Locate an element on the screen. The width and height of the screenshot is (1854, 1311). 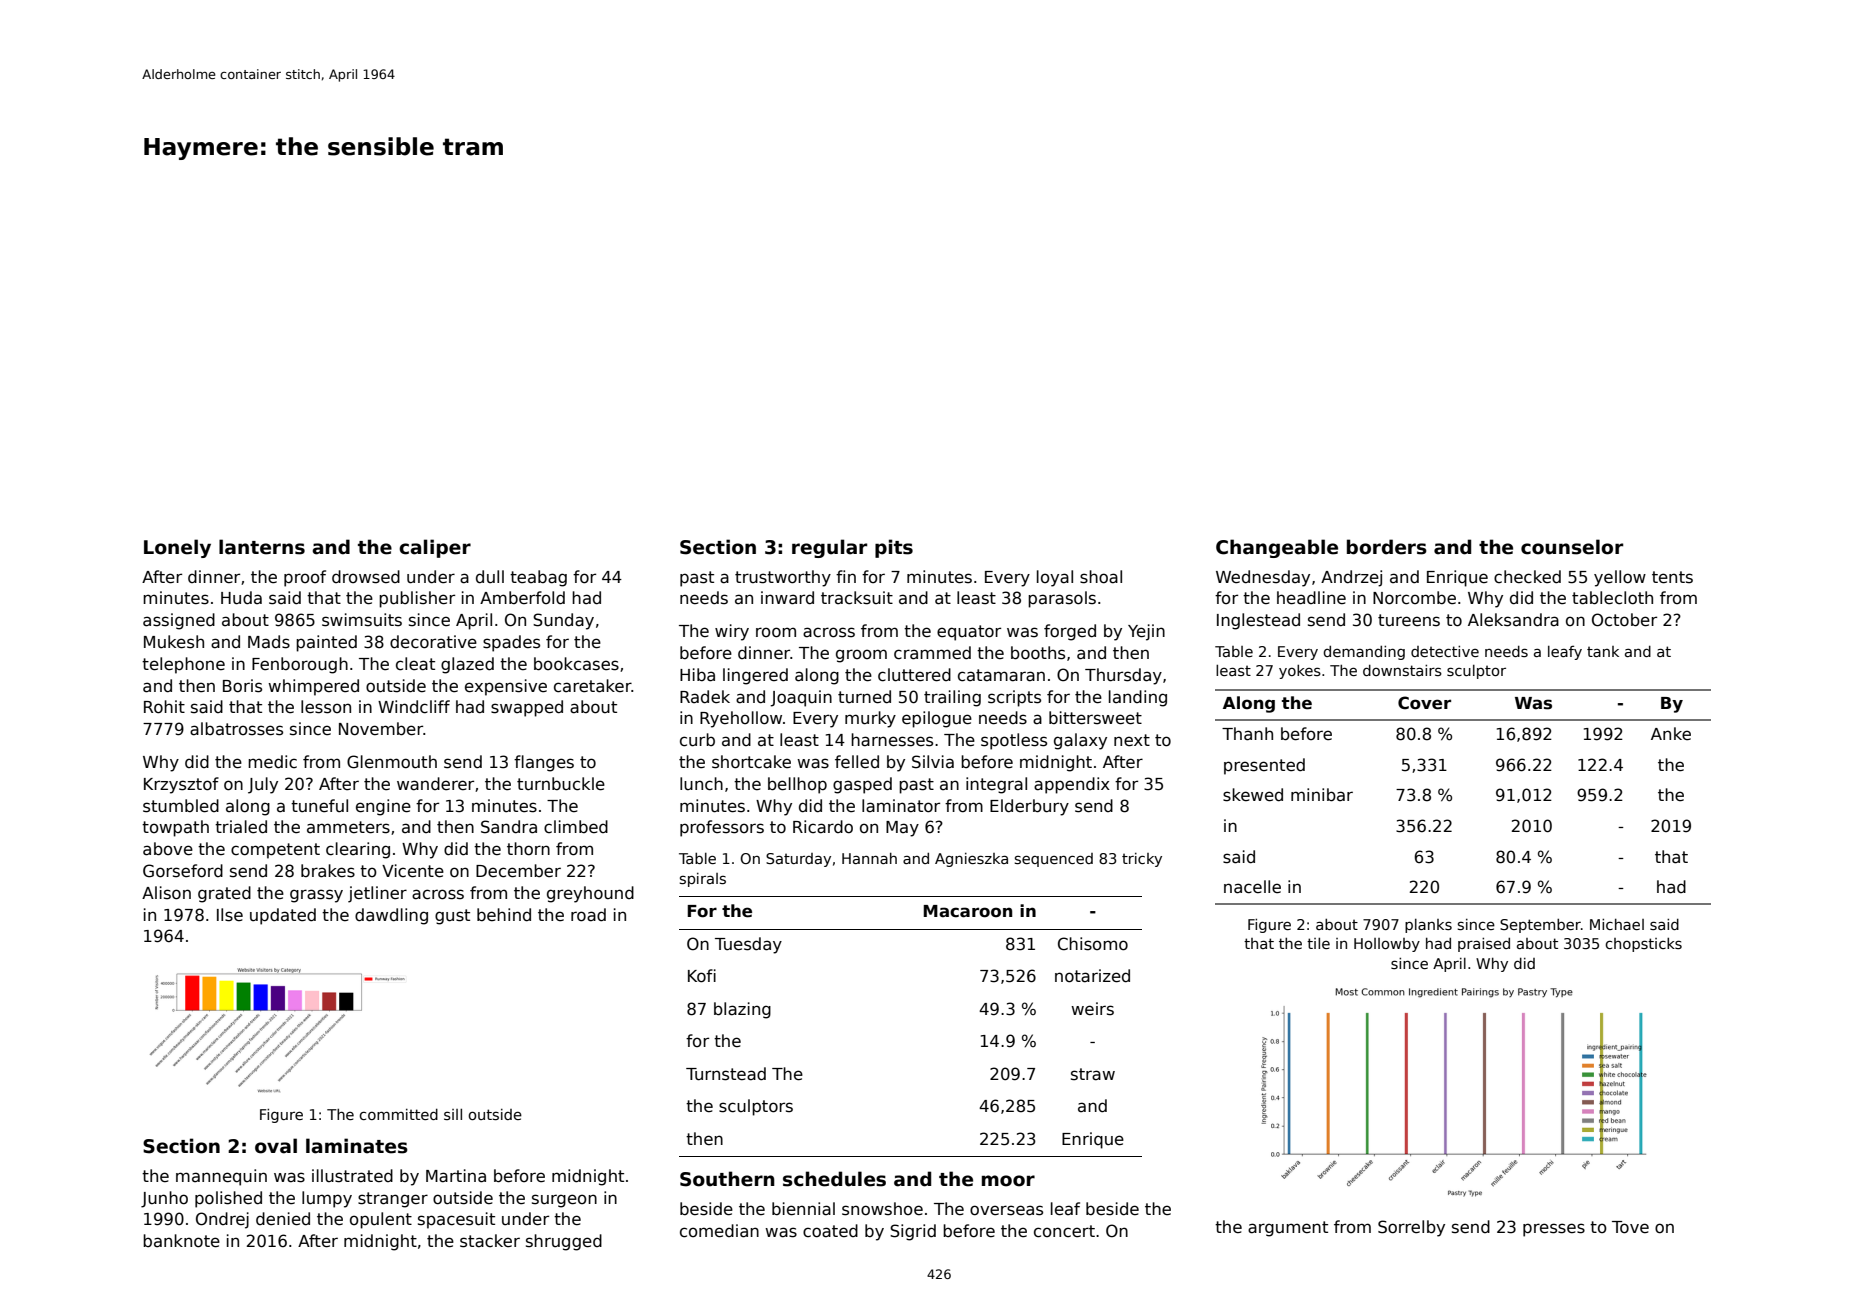
engine is located at coordinates (383, 807).
